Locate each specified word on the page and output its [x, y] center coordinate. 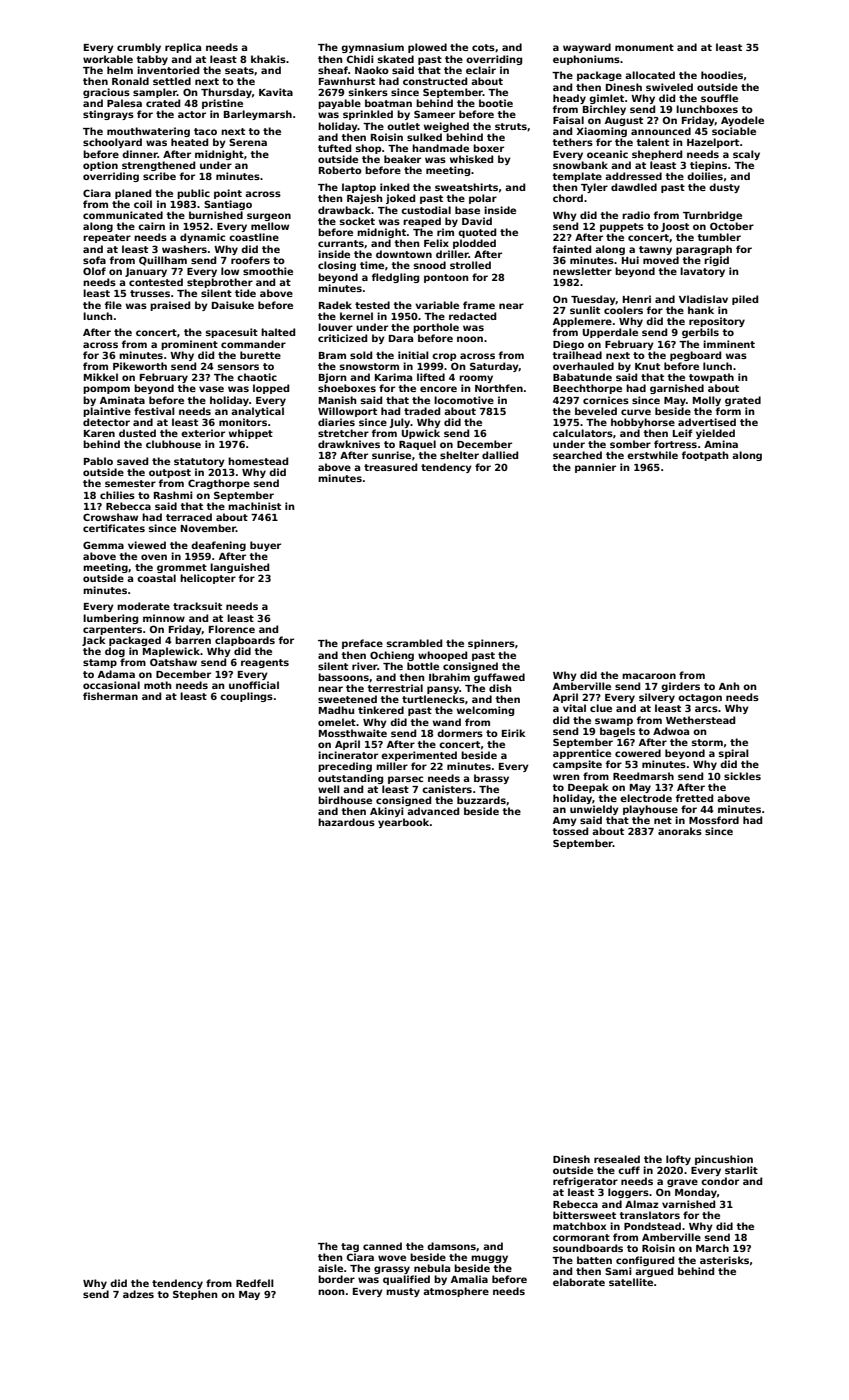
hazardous [346, 822]
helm [120, 70]
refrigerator [585, 1182]
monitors [243, 422]
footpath [705, 456]
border [336, 1279]
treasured [390, 467]
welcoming [485, 711]
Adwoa [671, 731]
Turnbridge [712, 216]
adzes [138, 1294]
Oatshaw [173, 662]
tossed [570, 831]
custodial [426, 210]
